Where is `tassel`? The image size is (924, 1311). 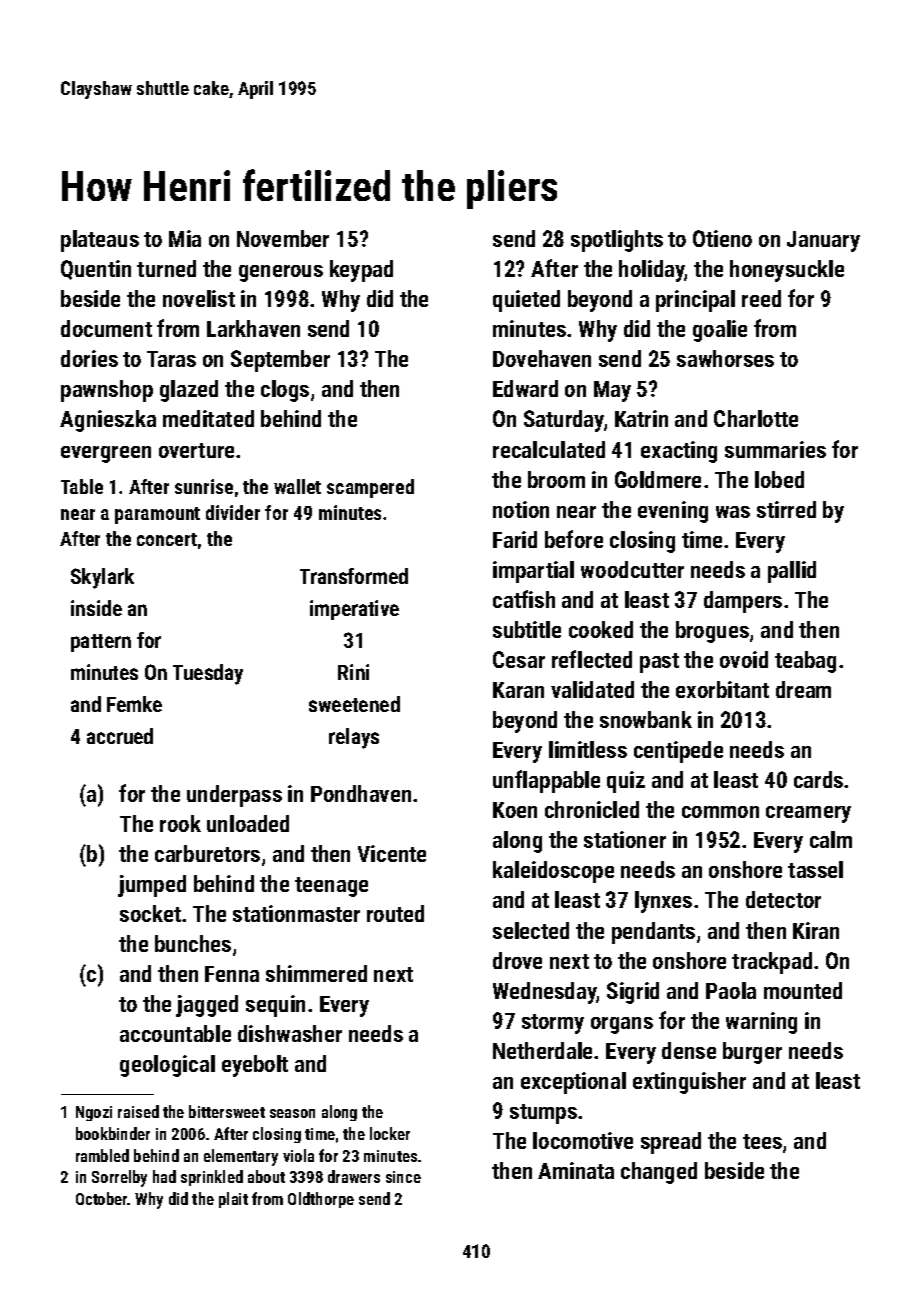
tassel is located at coordinates (815, 869).
